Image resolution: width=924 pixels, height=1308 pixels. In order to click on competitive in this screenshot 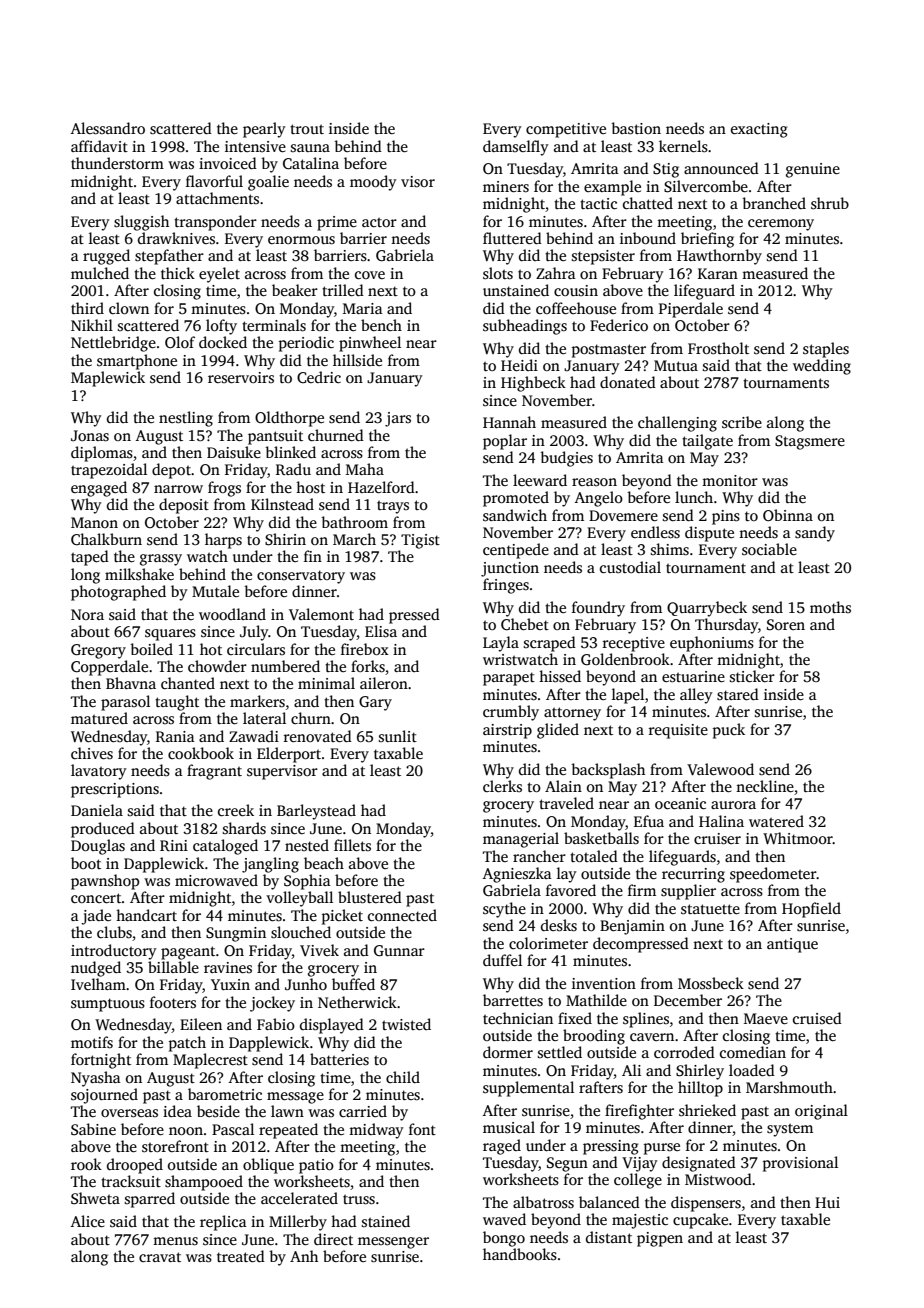, I will do `click(566, 130)`.
